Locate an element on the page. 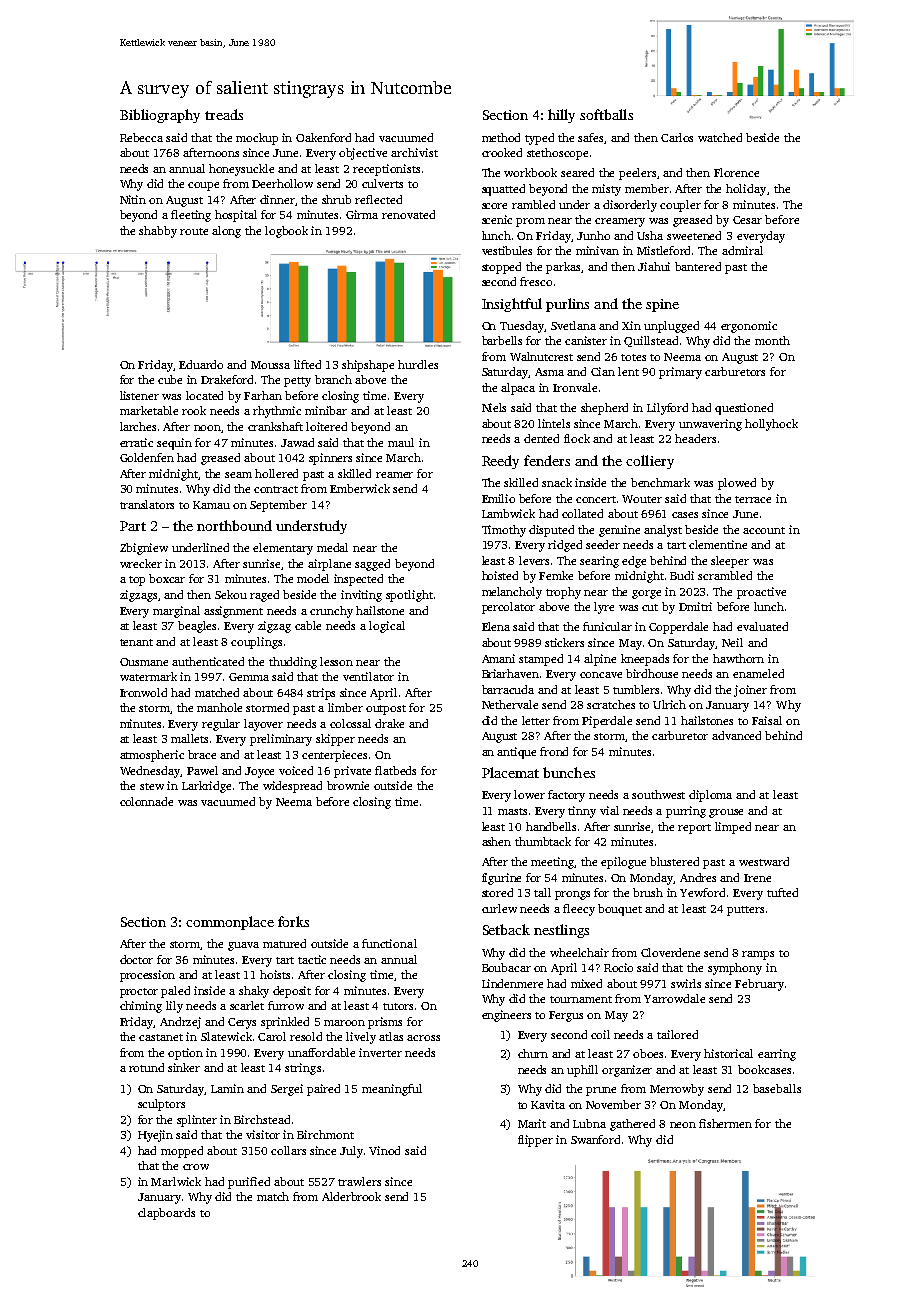  Cloverdene is located at coordinates (670, 952).
